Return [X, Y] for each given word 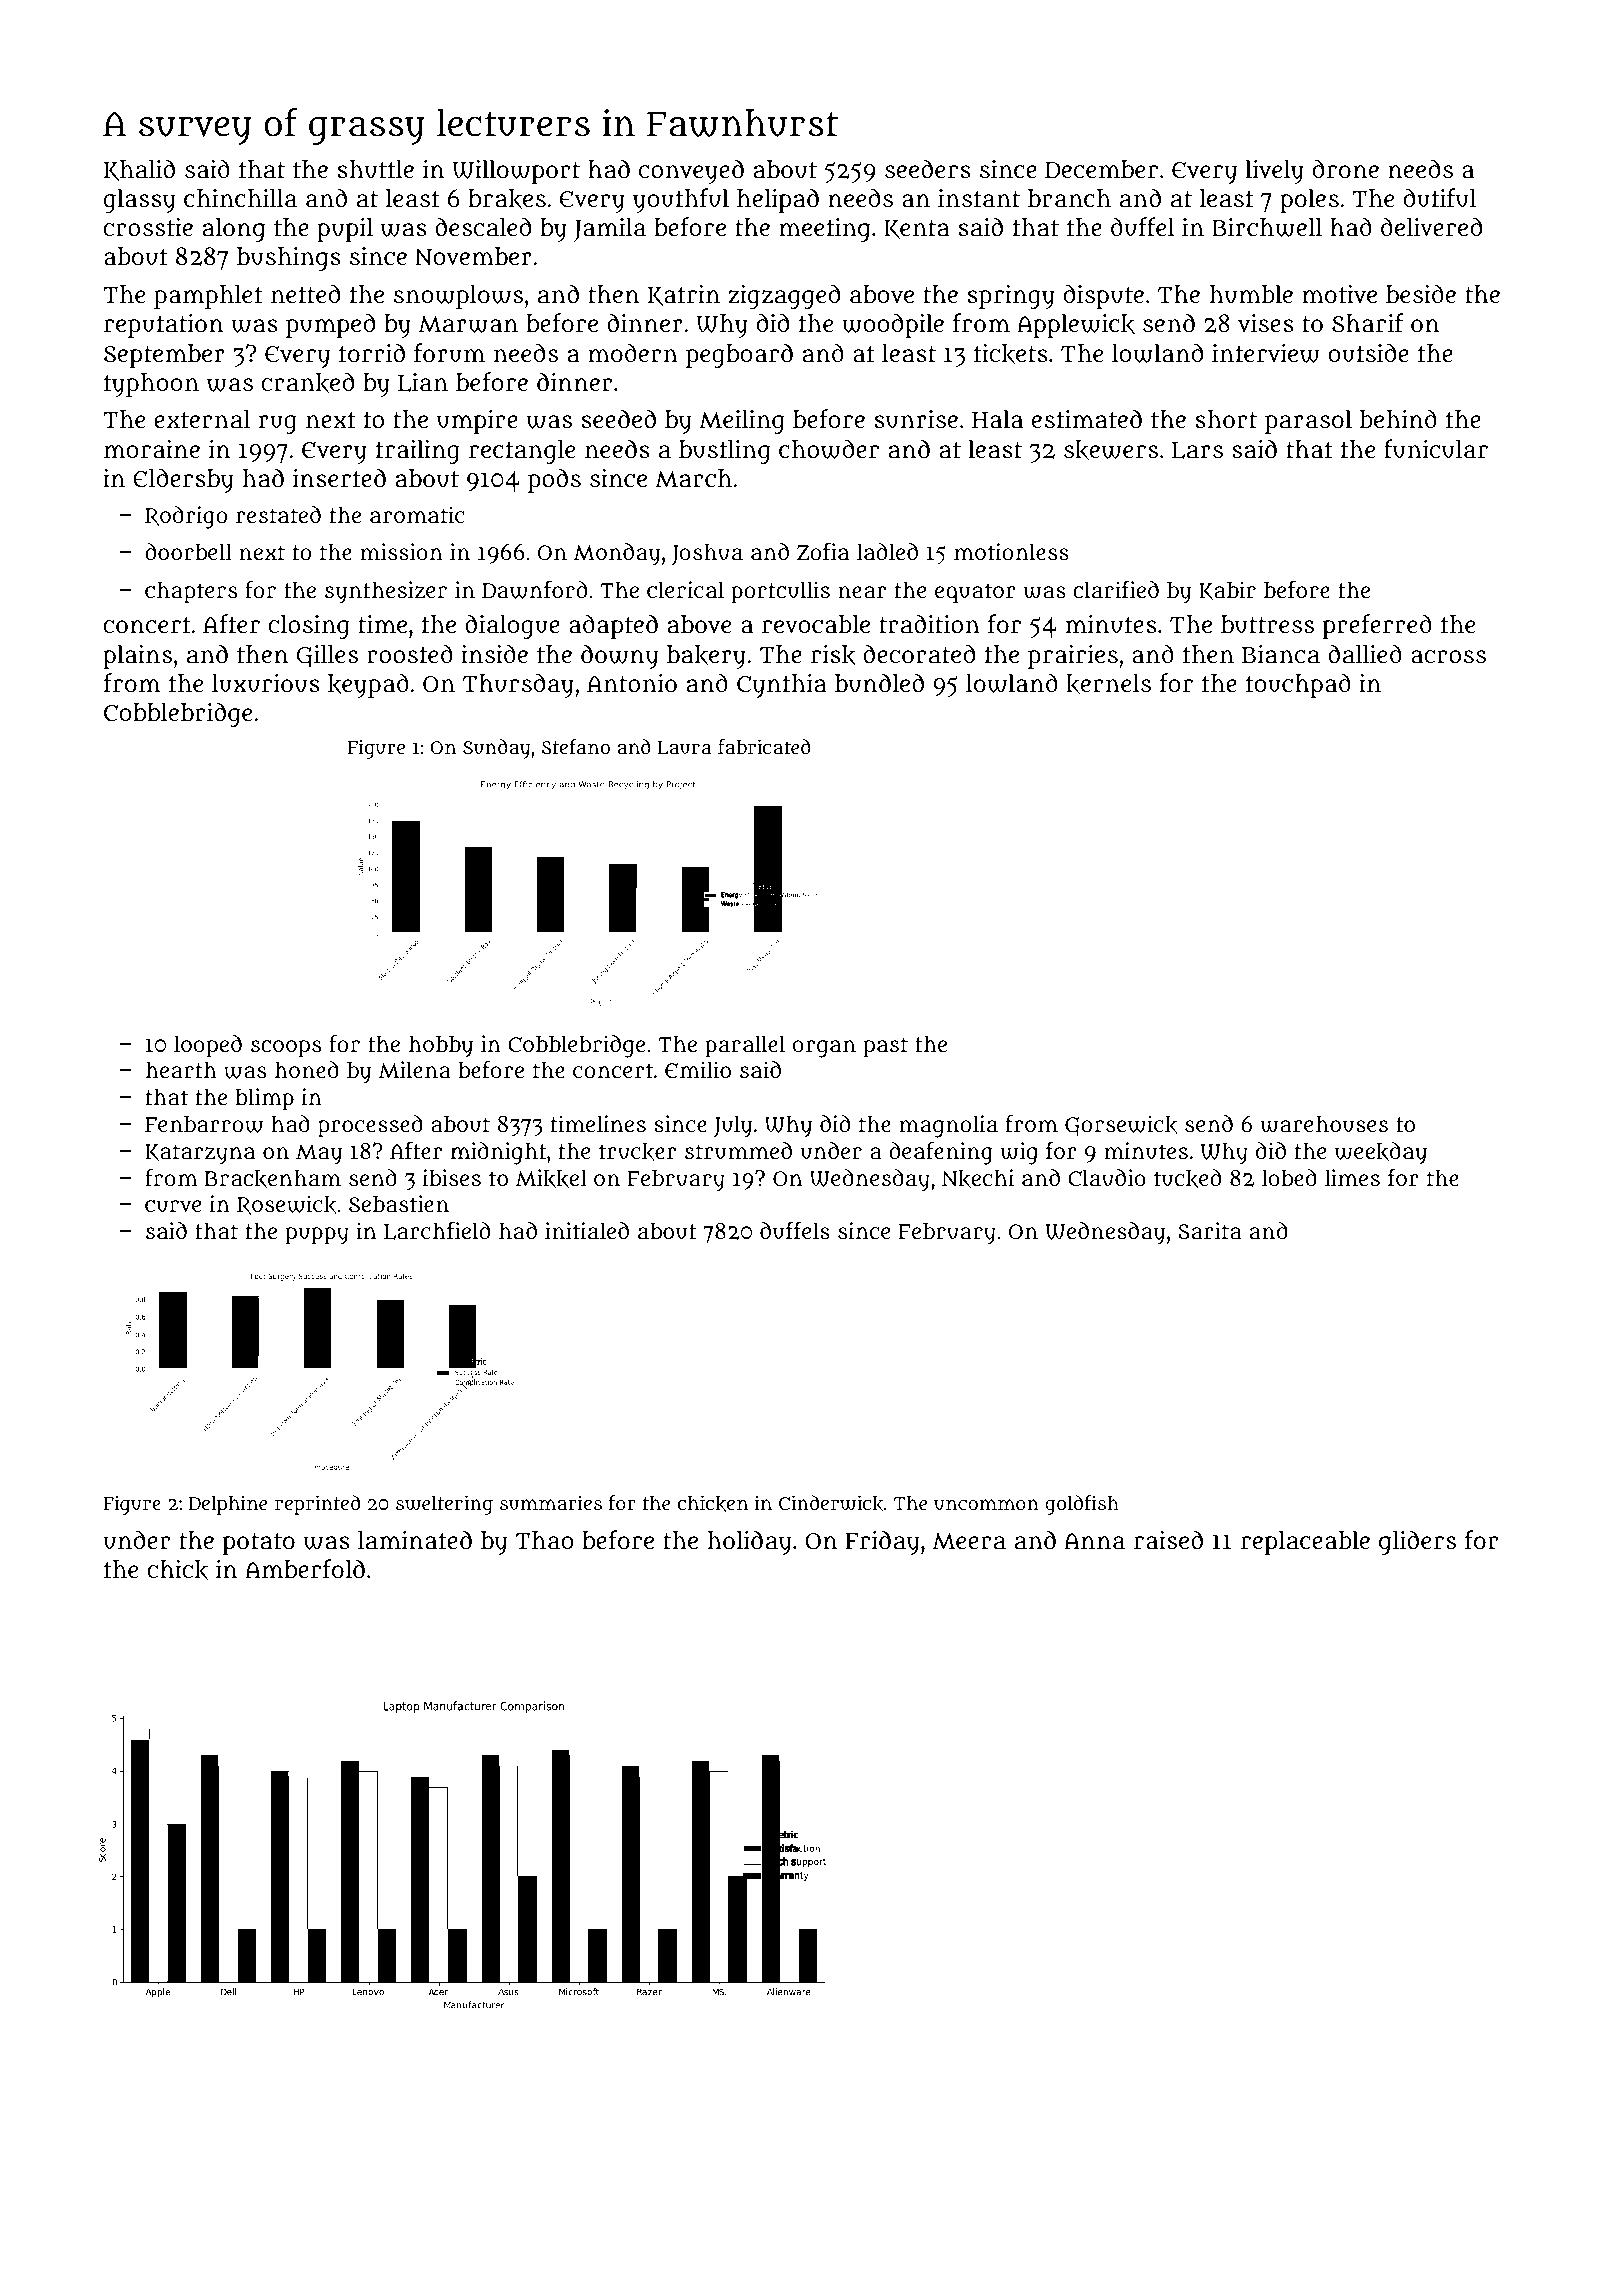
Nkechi [978, 1178]
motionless [1011, 551]
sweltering [444, 1505]
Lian [423, 382]
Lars [1197, 450]
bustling [725, 452]
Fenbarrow [204, 1124]
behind [1398, 419]
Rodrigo [186, 517]
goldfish [1082, 1505]
